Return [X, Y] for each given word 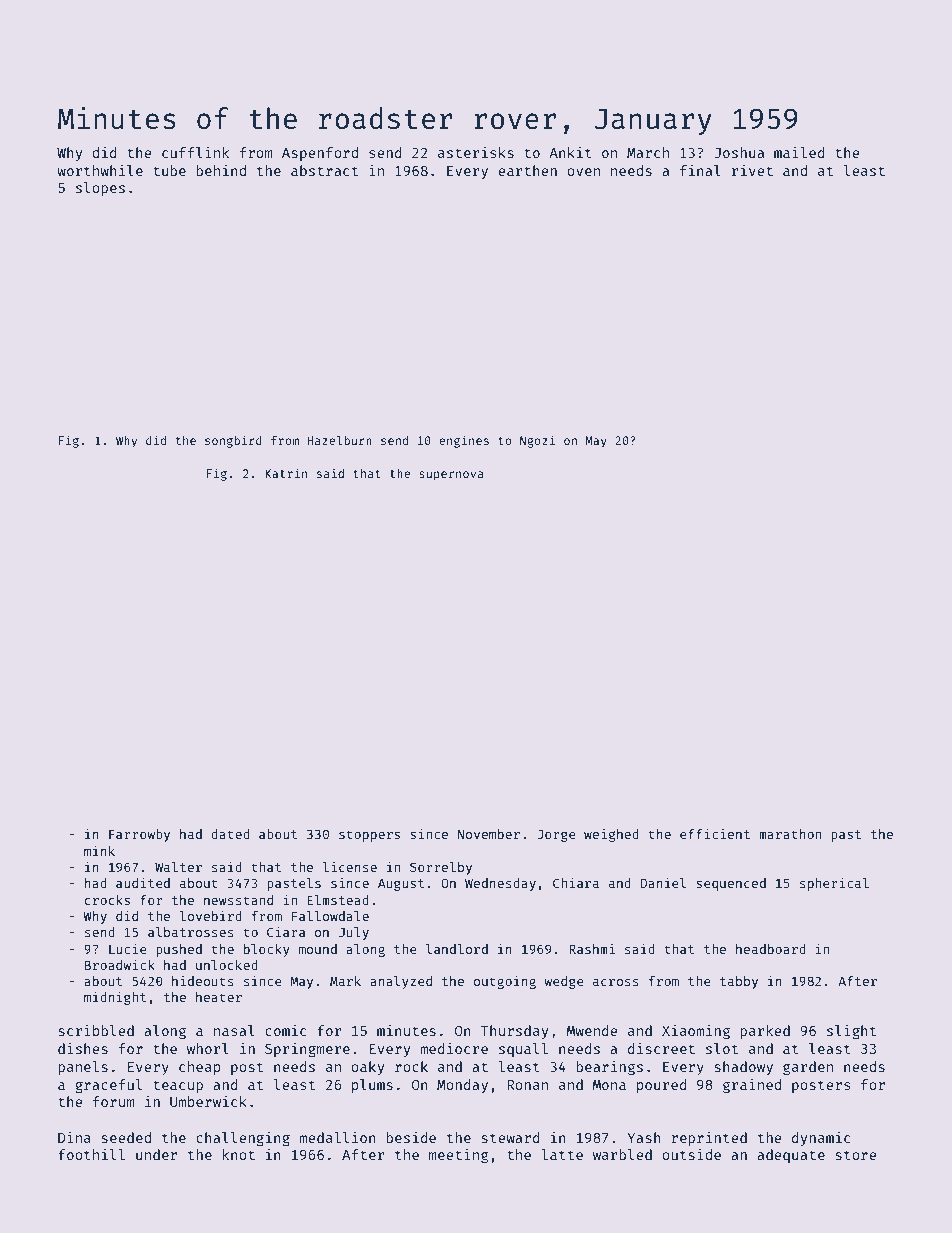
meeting [459, 1156]
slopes [100, 189]
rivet [752, 170]
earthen [527, 170]
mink [99, 850]
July [354, 933]
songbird [233, 441]
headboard [771, 949]
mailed [799, 152]
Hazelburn [339, 440]
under [156, 1154]
